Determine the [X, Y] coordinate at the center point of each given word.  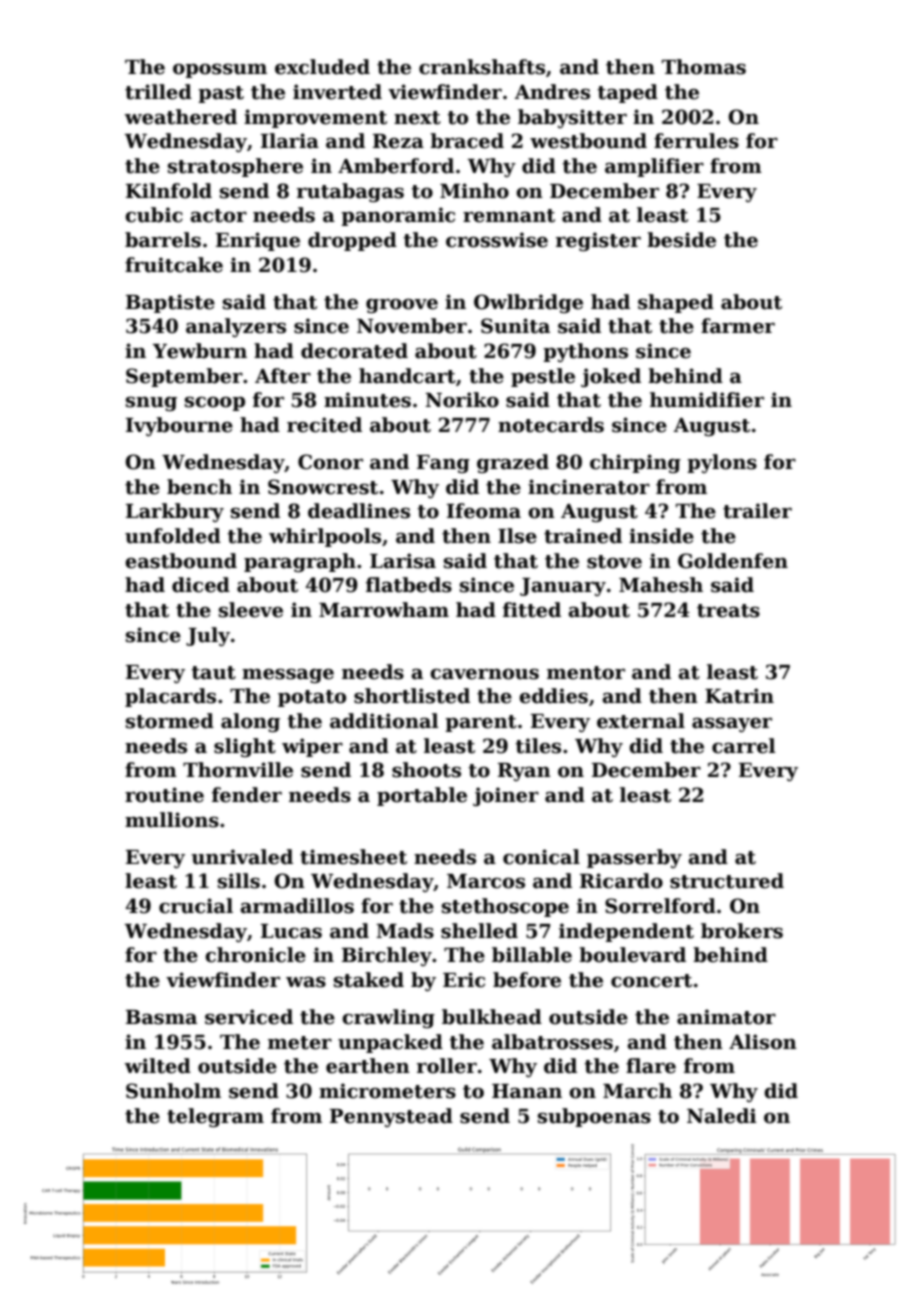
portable [422, 796]
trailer [757, 511]
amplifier [654, 167]
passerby [634, 858]
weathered [180, 117]
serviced [249, 1017]
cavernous [484, 674]
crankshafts [482, 67]
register [598, 241]
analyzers [236, 327]
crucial [196, 906]
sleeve [251, 610]
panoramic [398, 216]
